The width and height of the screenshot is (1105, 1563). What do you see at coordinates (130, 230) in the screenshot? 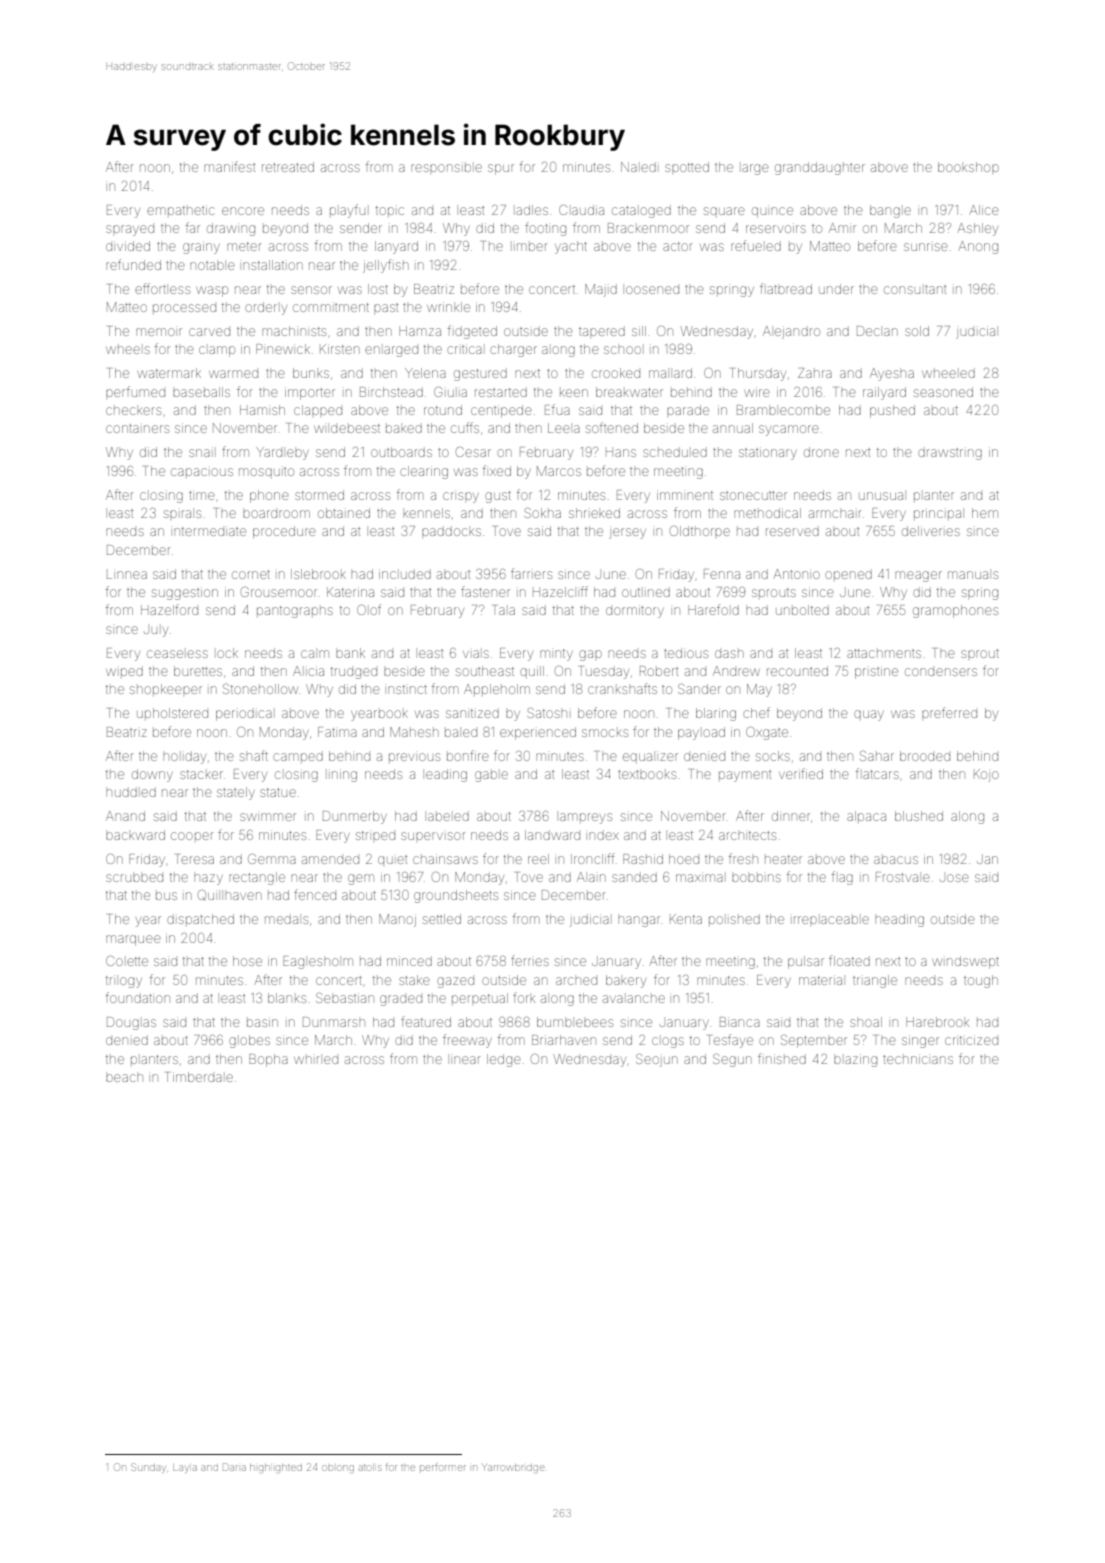
I see `sprayed` at bounding box center [130, 230].
